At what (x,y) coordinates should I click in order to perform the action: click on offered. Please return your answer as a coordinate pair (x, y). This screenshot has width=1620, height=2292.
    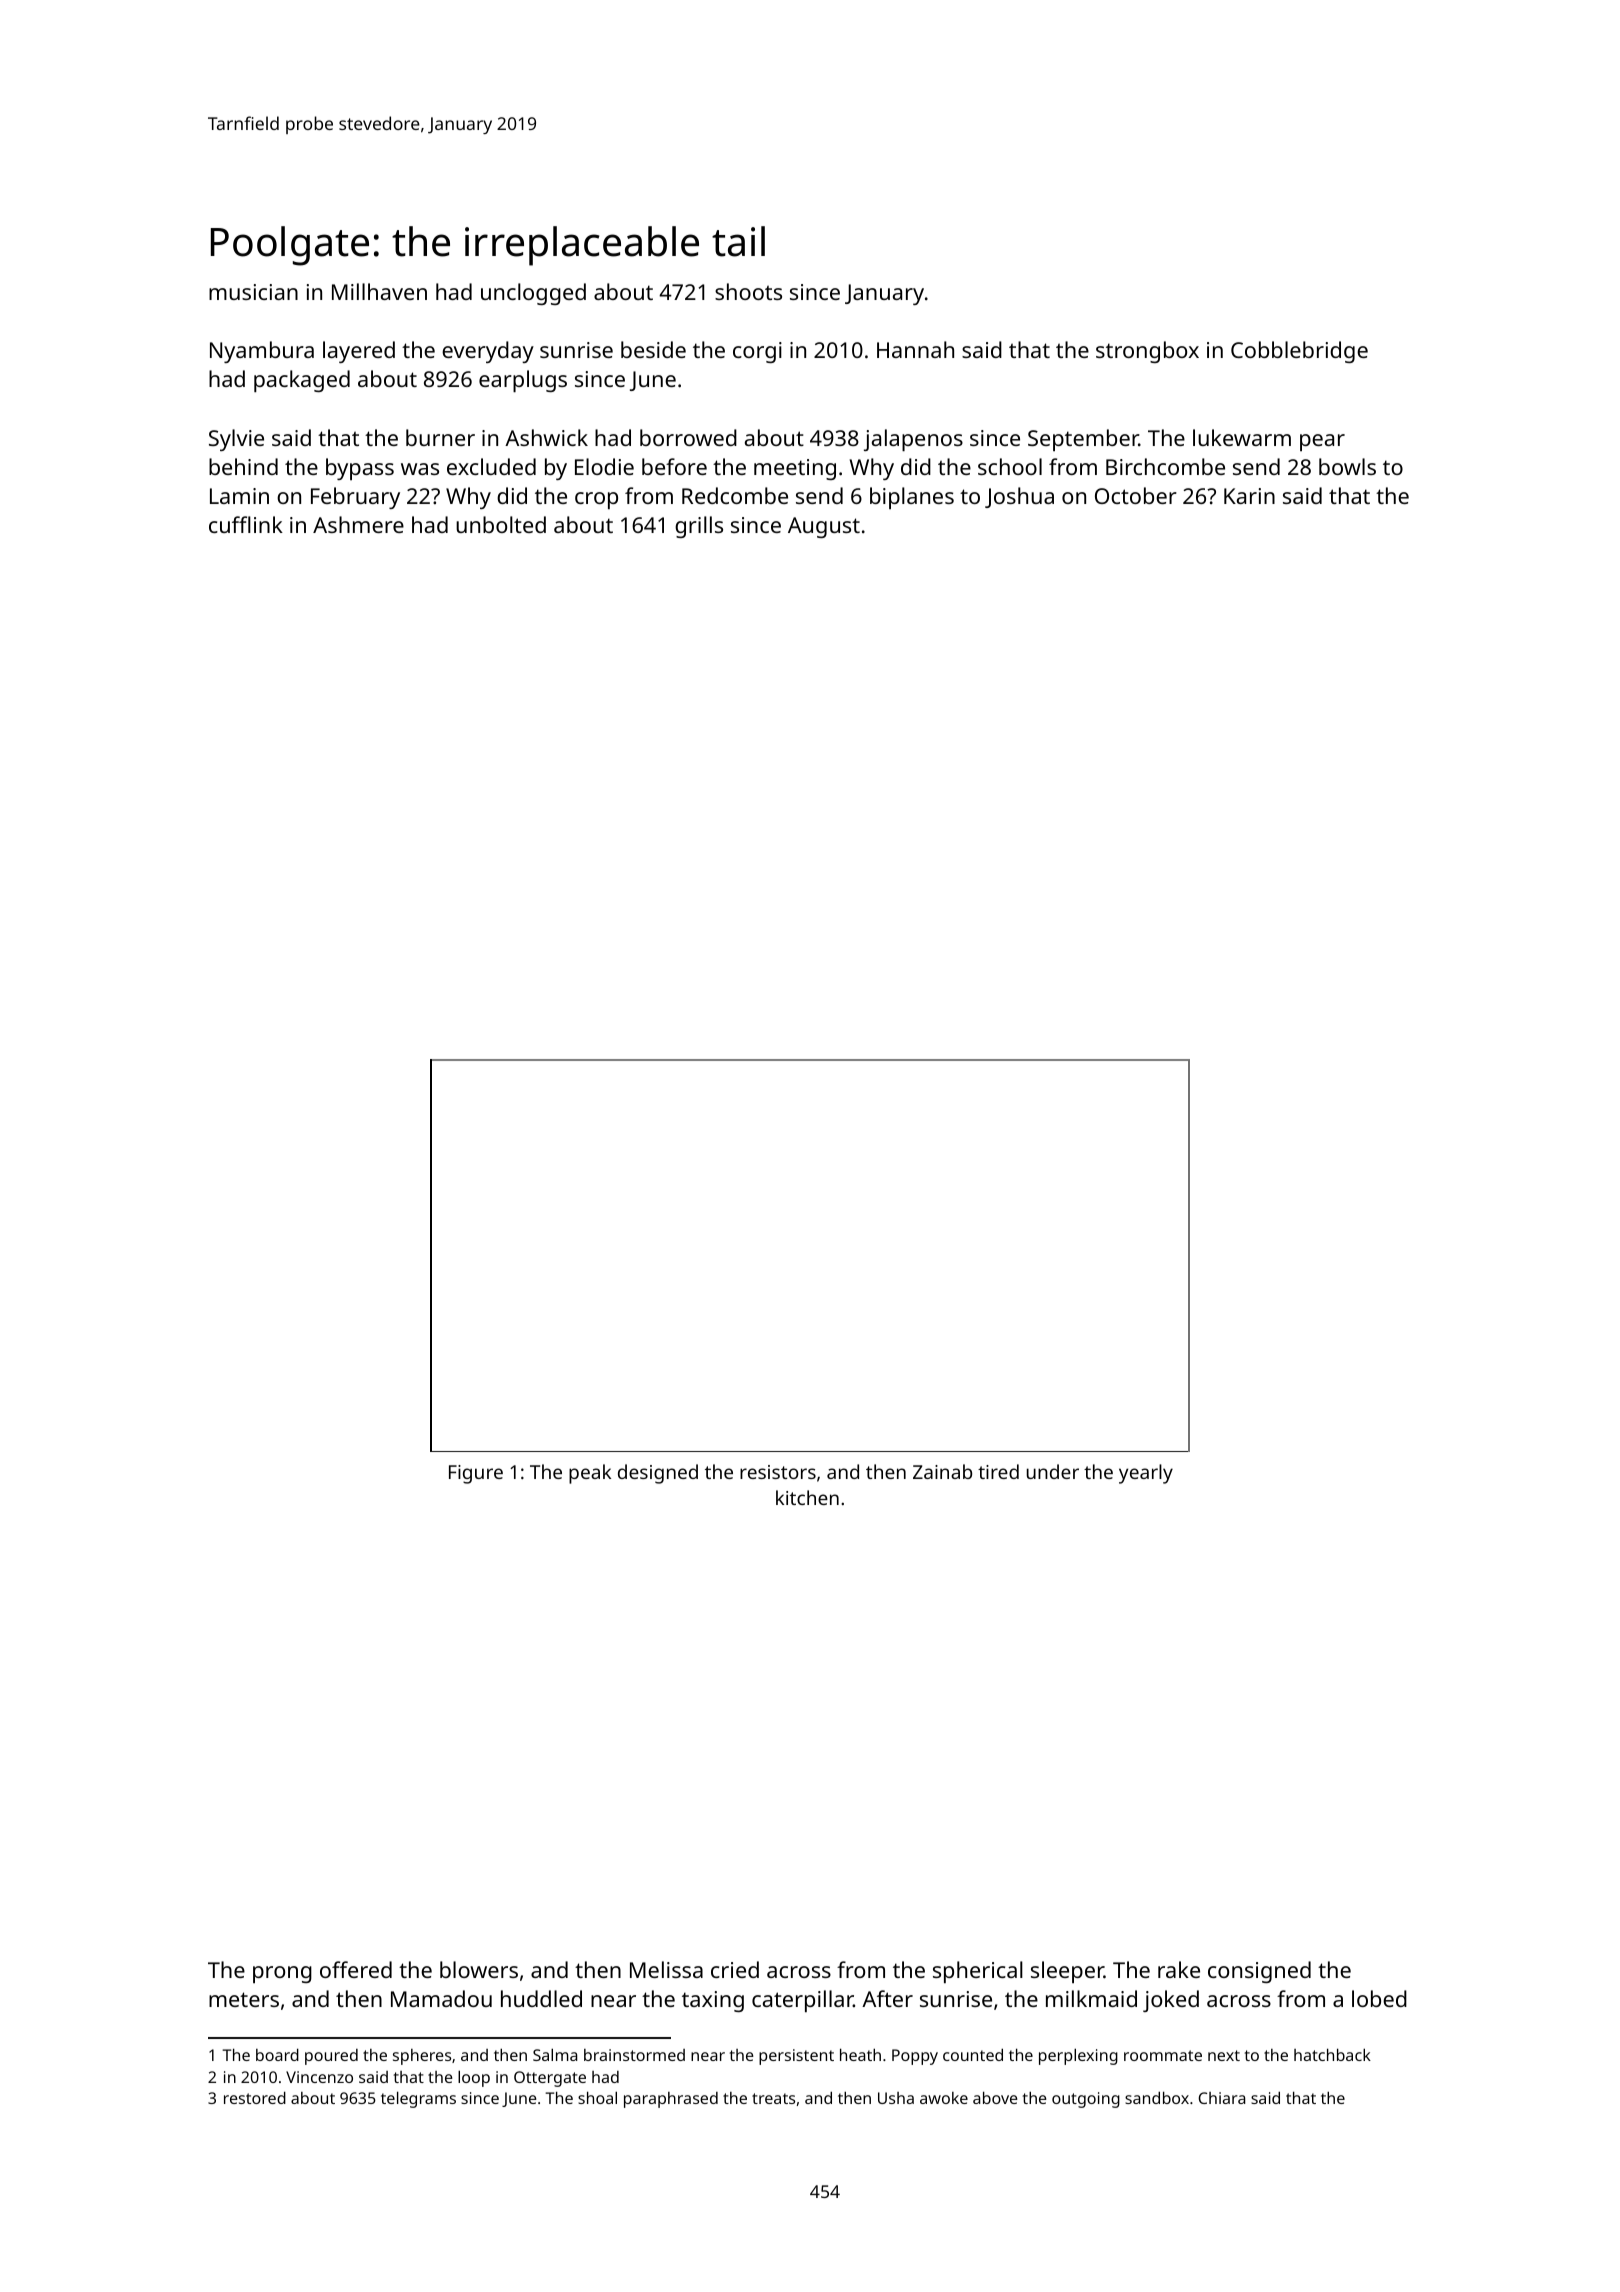
    Looking at the image, I should click on (356, 1969).
